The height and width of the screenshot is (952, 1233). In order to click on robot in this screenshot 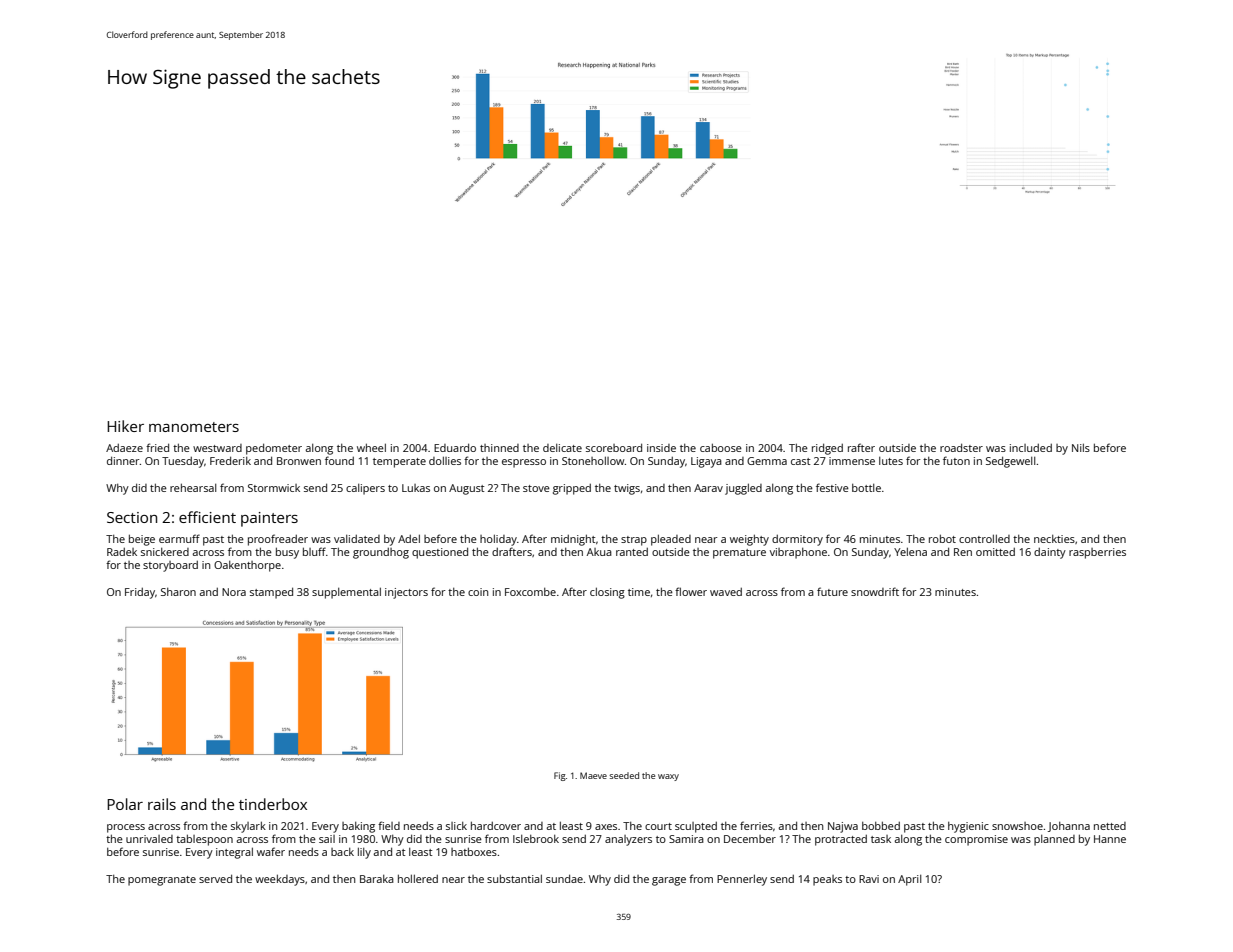, I will do `click(942, 538)`.
